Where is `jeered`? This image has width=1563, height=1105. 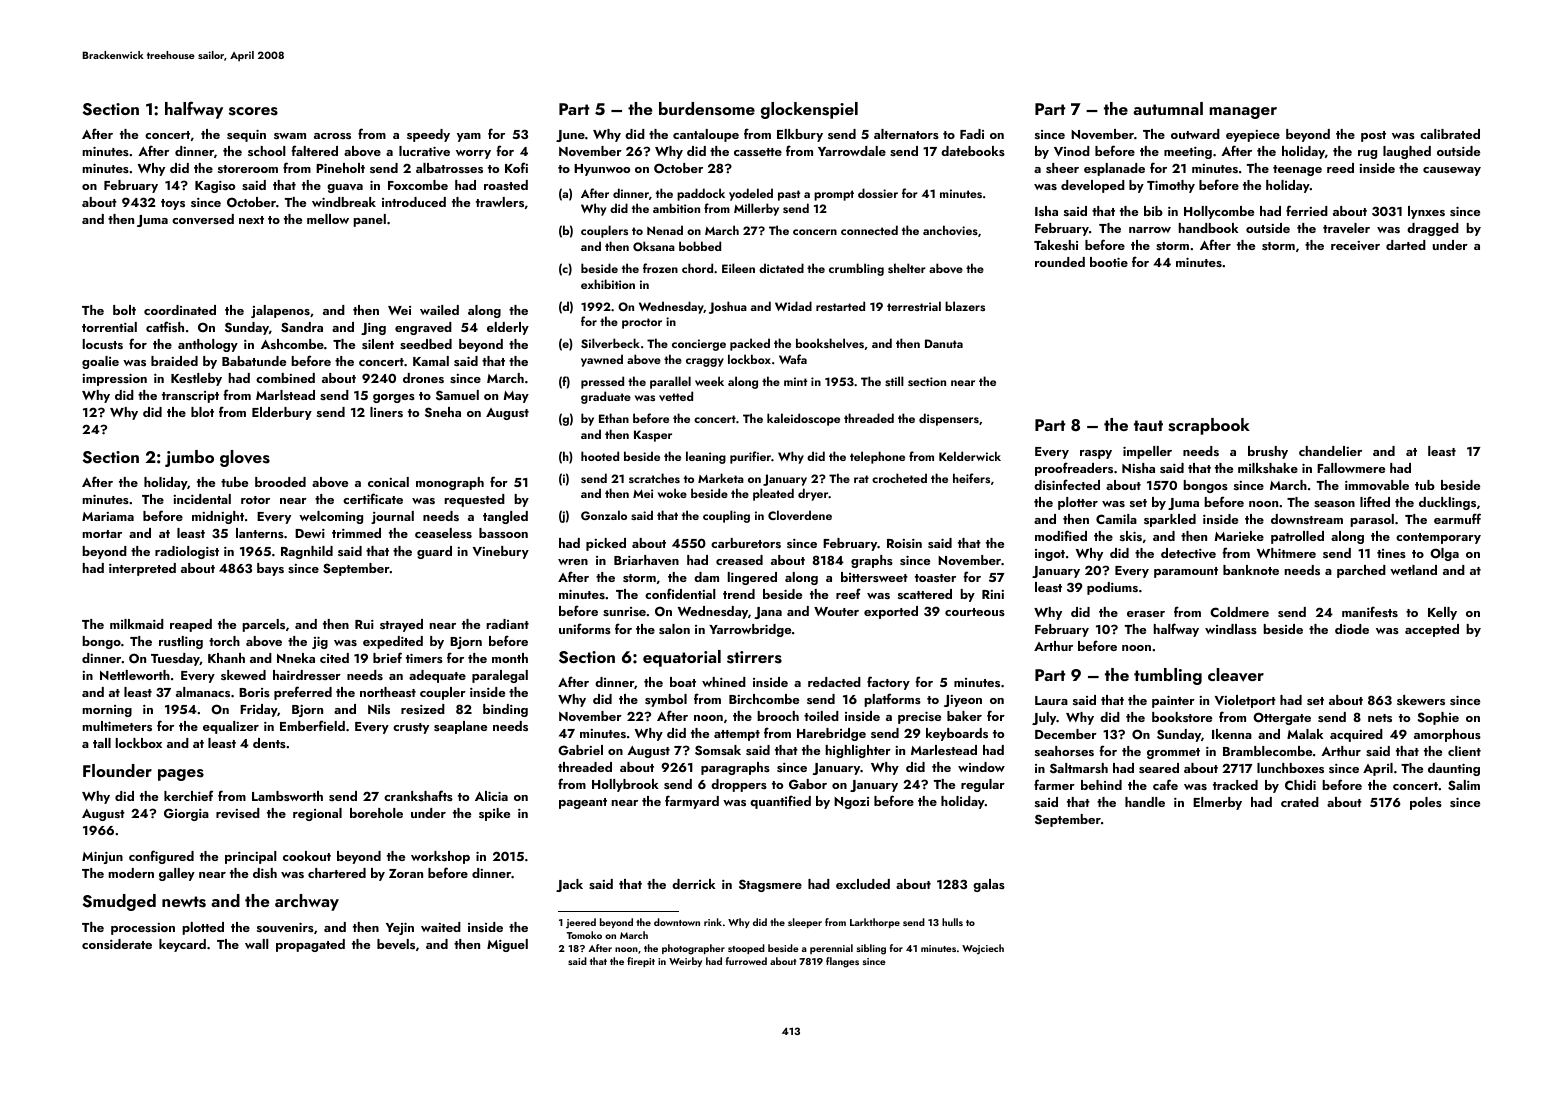
jeered is located at coordinates (581, 923).
